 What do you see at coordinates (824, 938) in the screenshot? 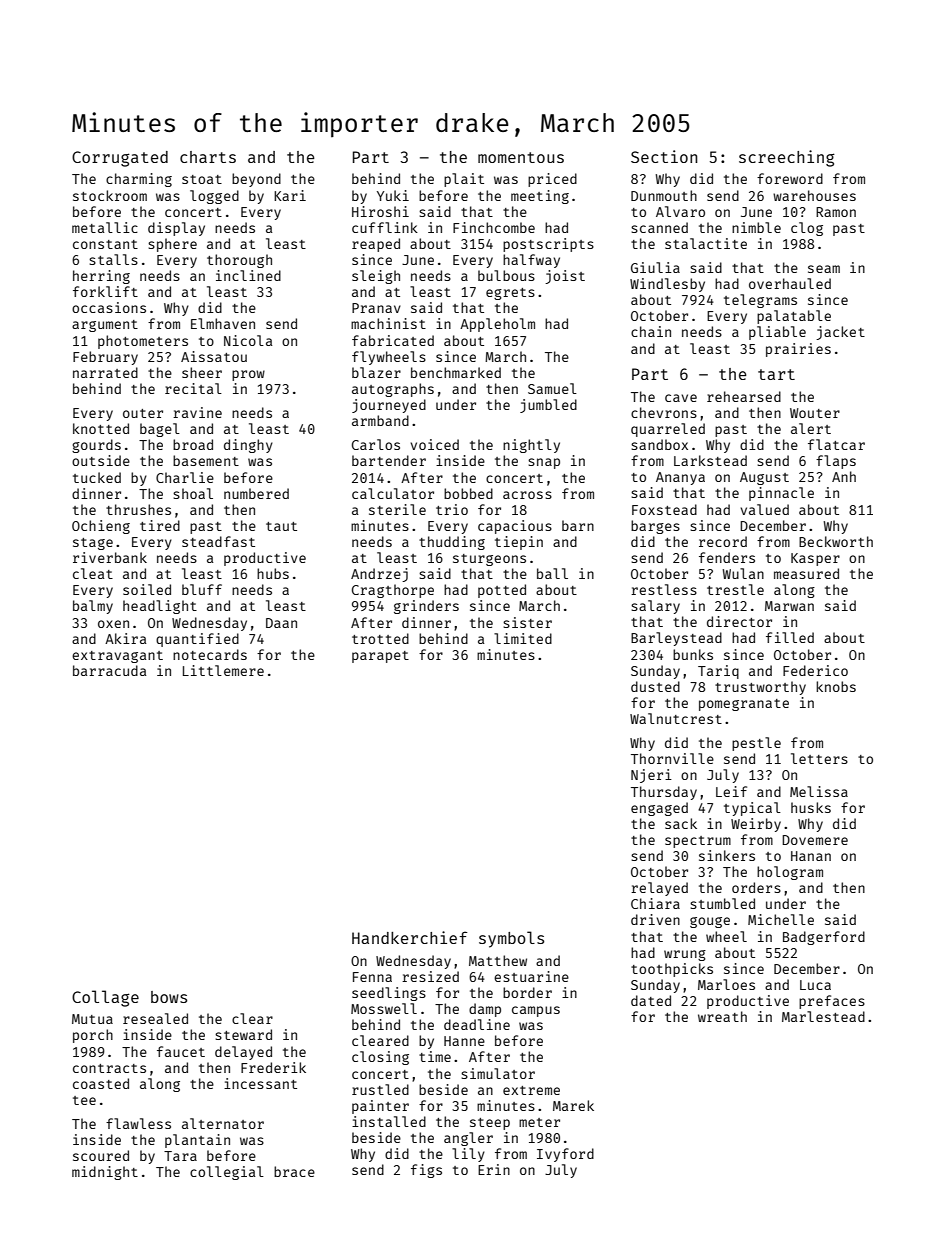
I see `Badgerford` at bounding box center [824, 938].
